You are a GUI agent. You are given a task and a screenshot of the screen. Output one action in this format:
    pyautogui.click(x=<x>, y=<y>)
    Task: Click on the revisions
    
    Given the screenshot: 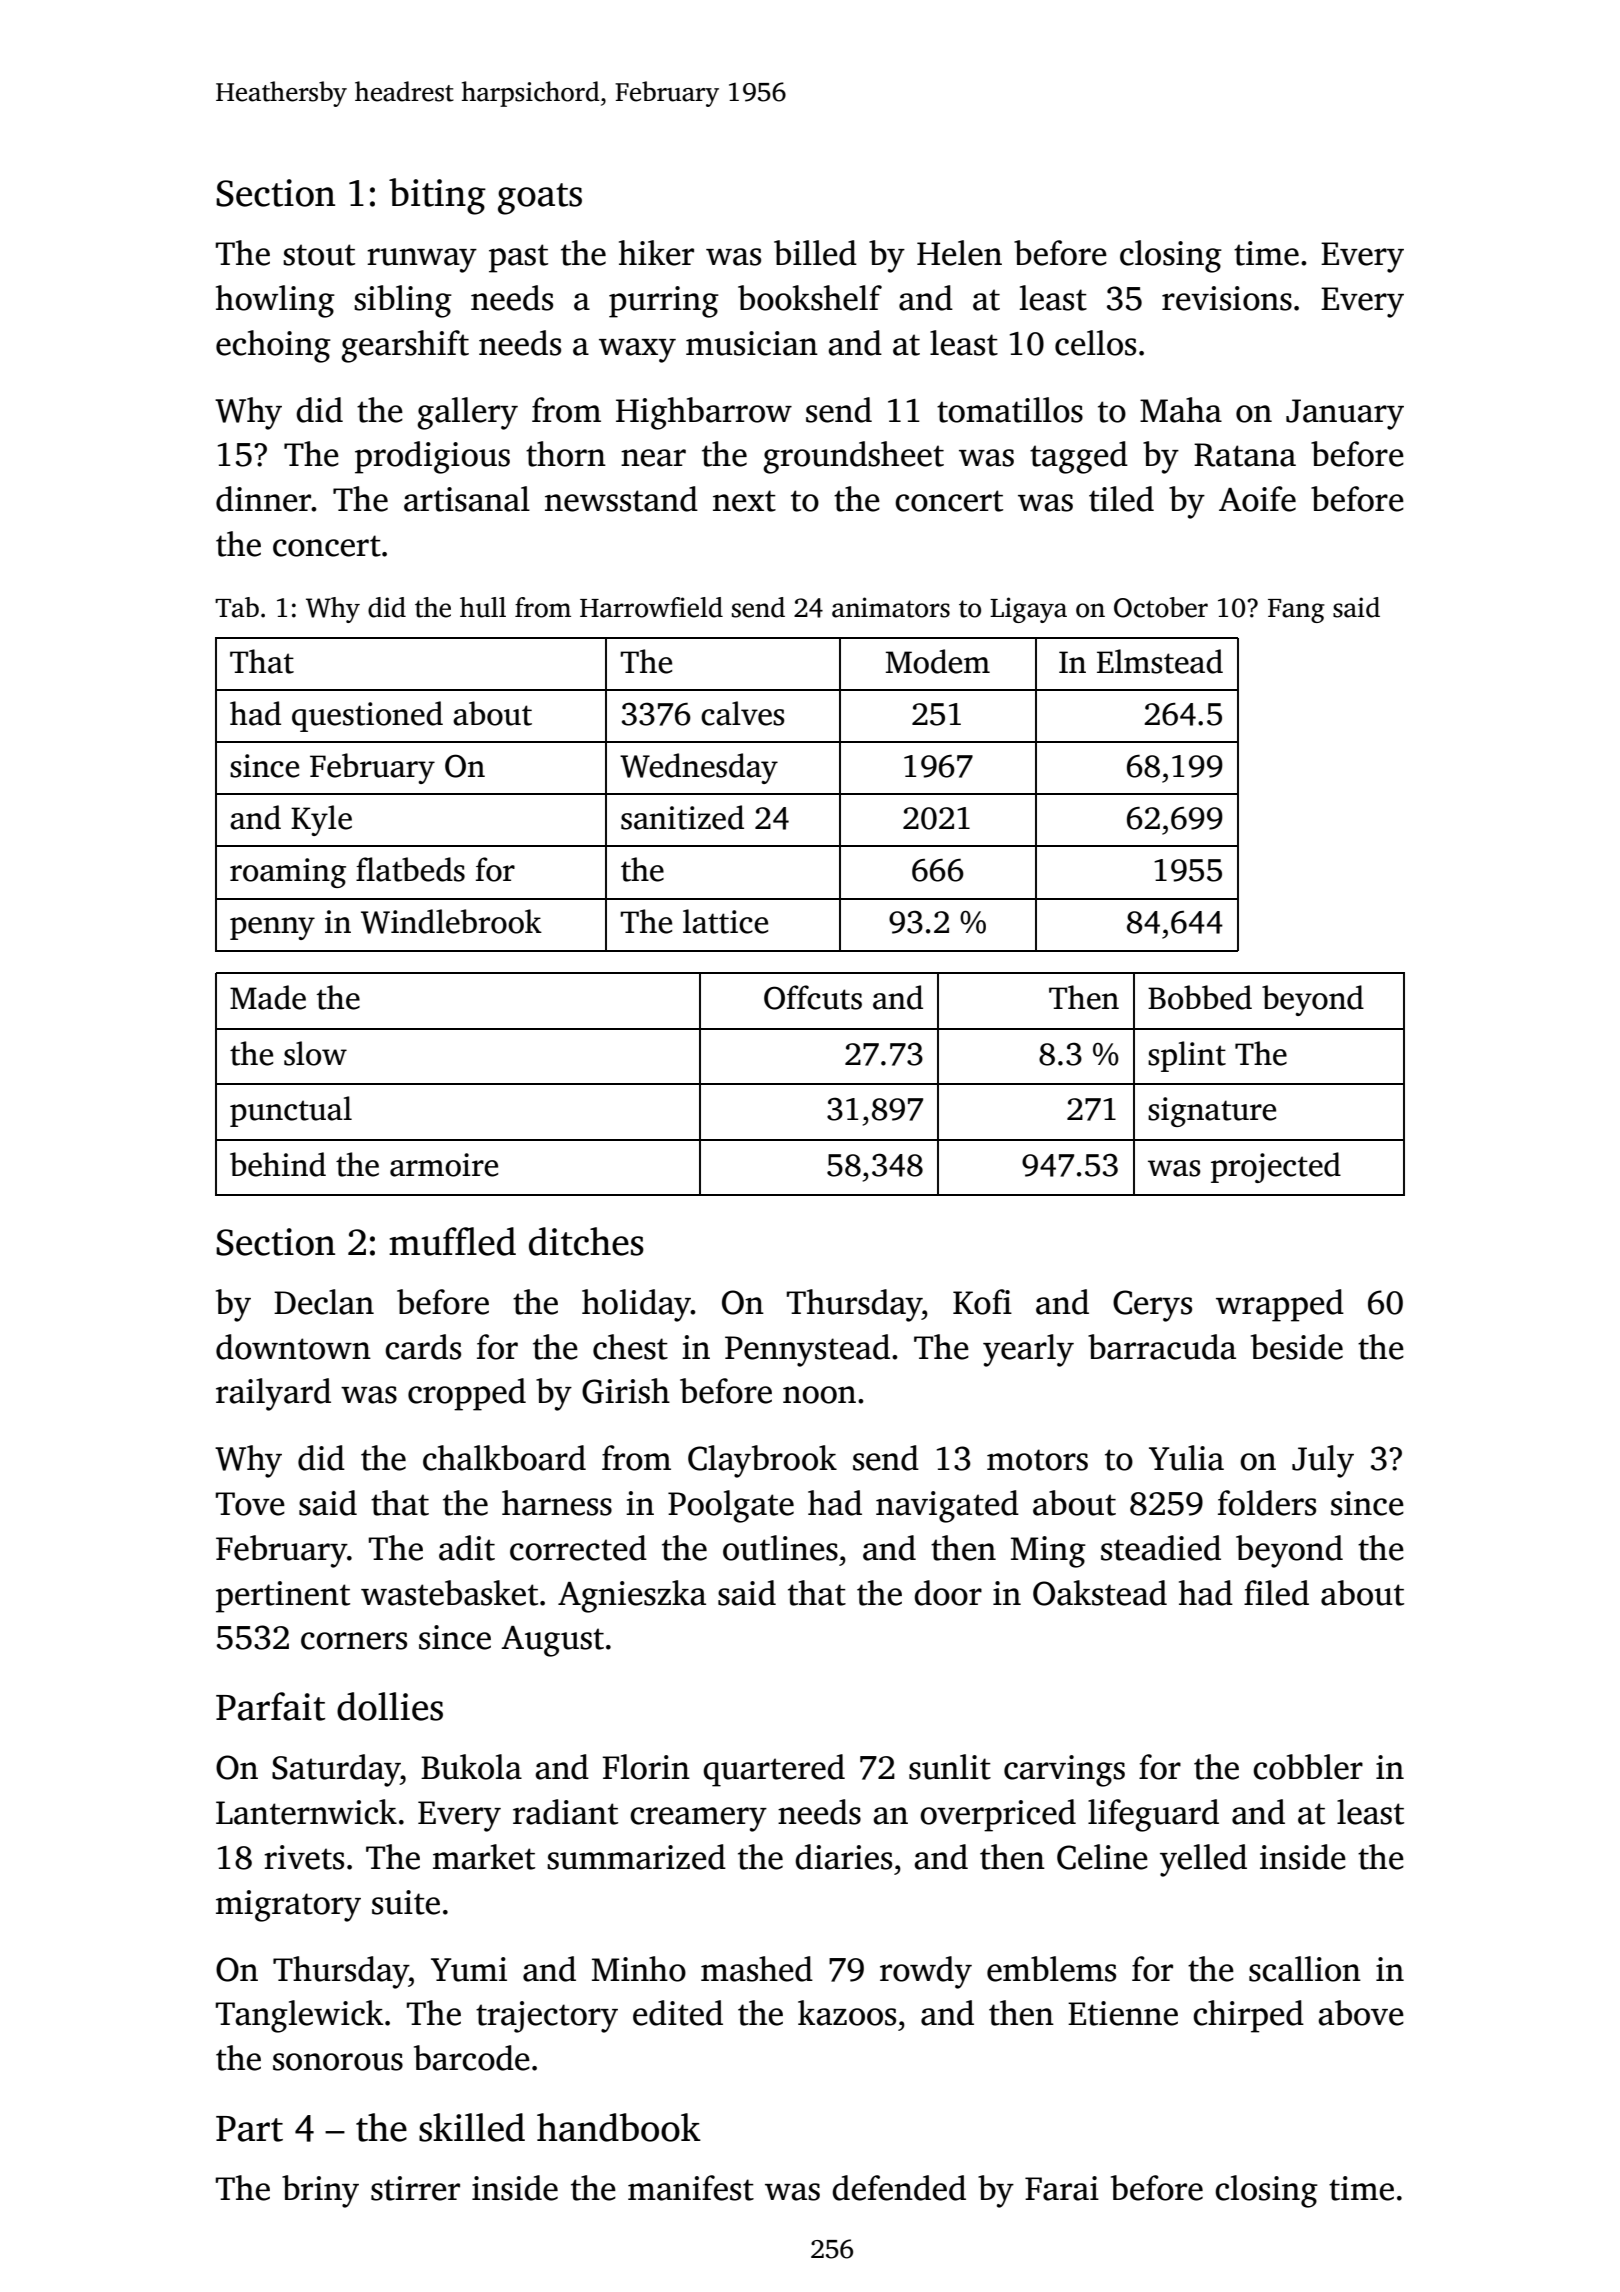 What is the action you would take?
    pyautogui.click(x=1227, y=298)
